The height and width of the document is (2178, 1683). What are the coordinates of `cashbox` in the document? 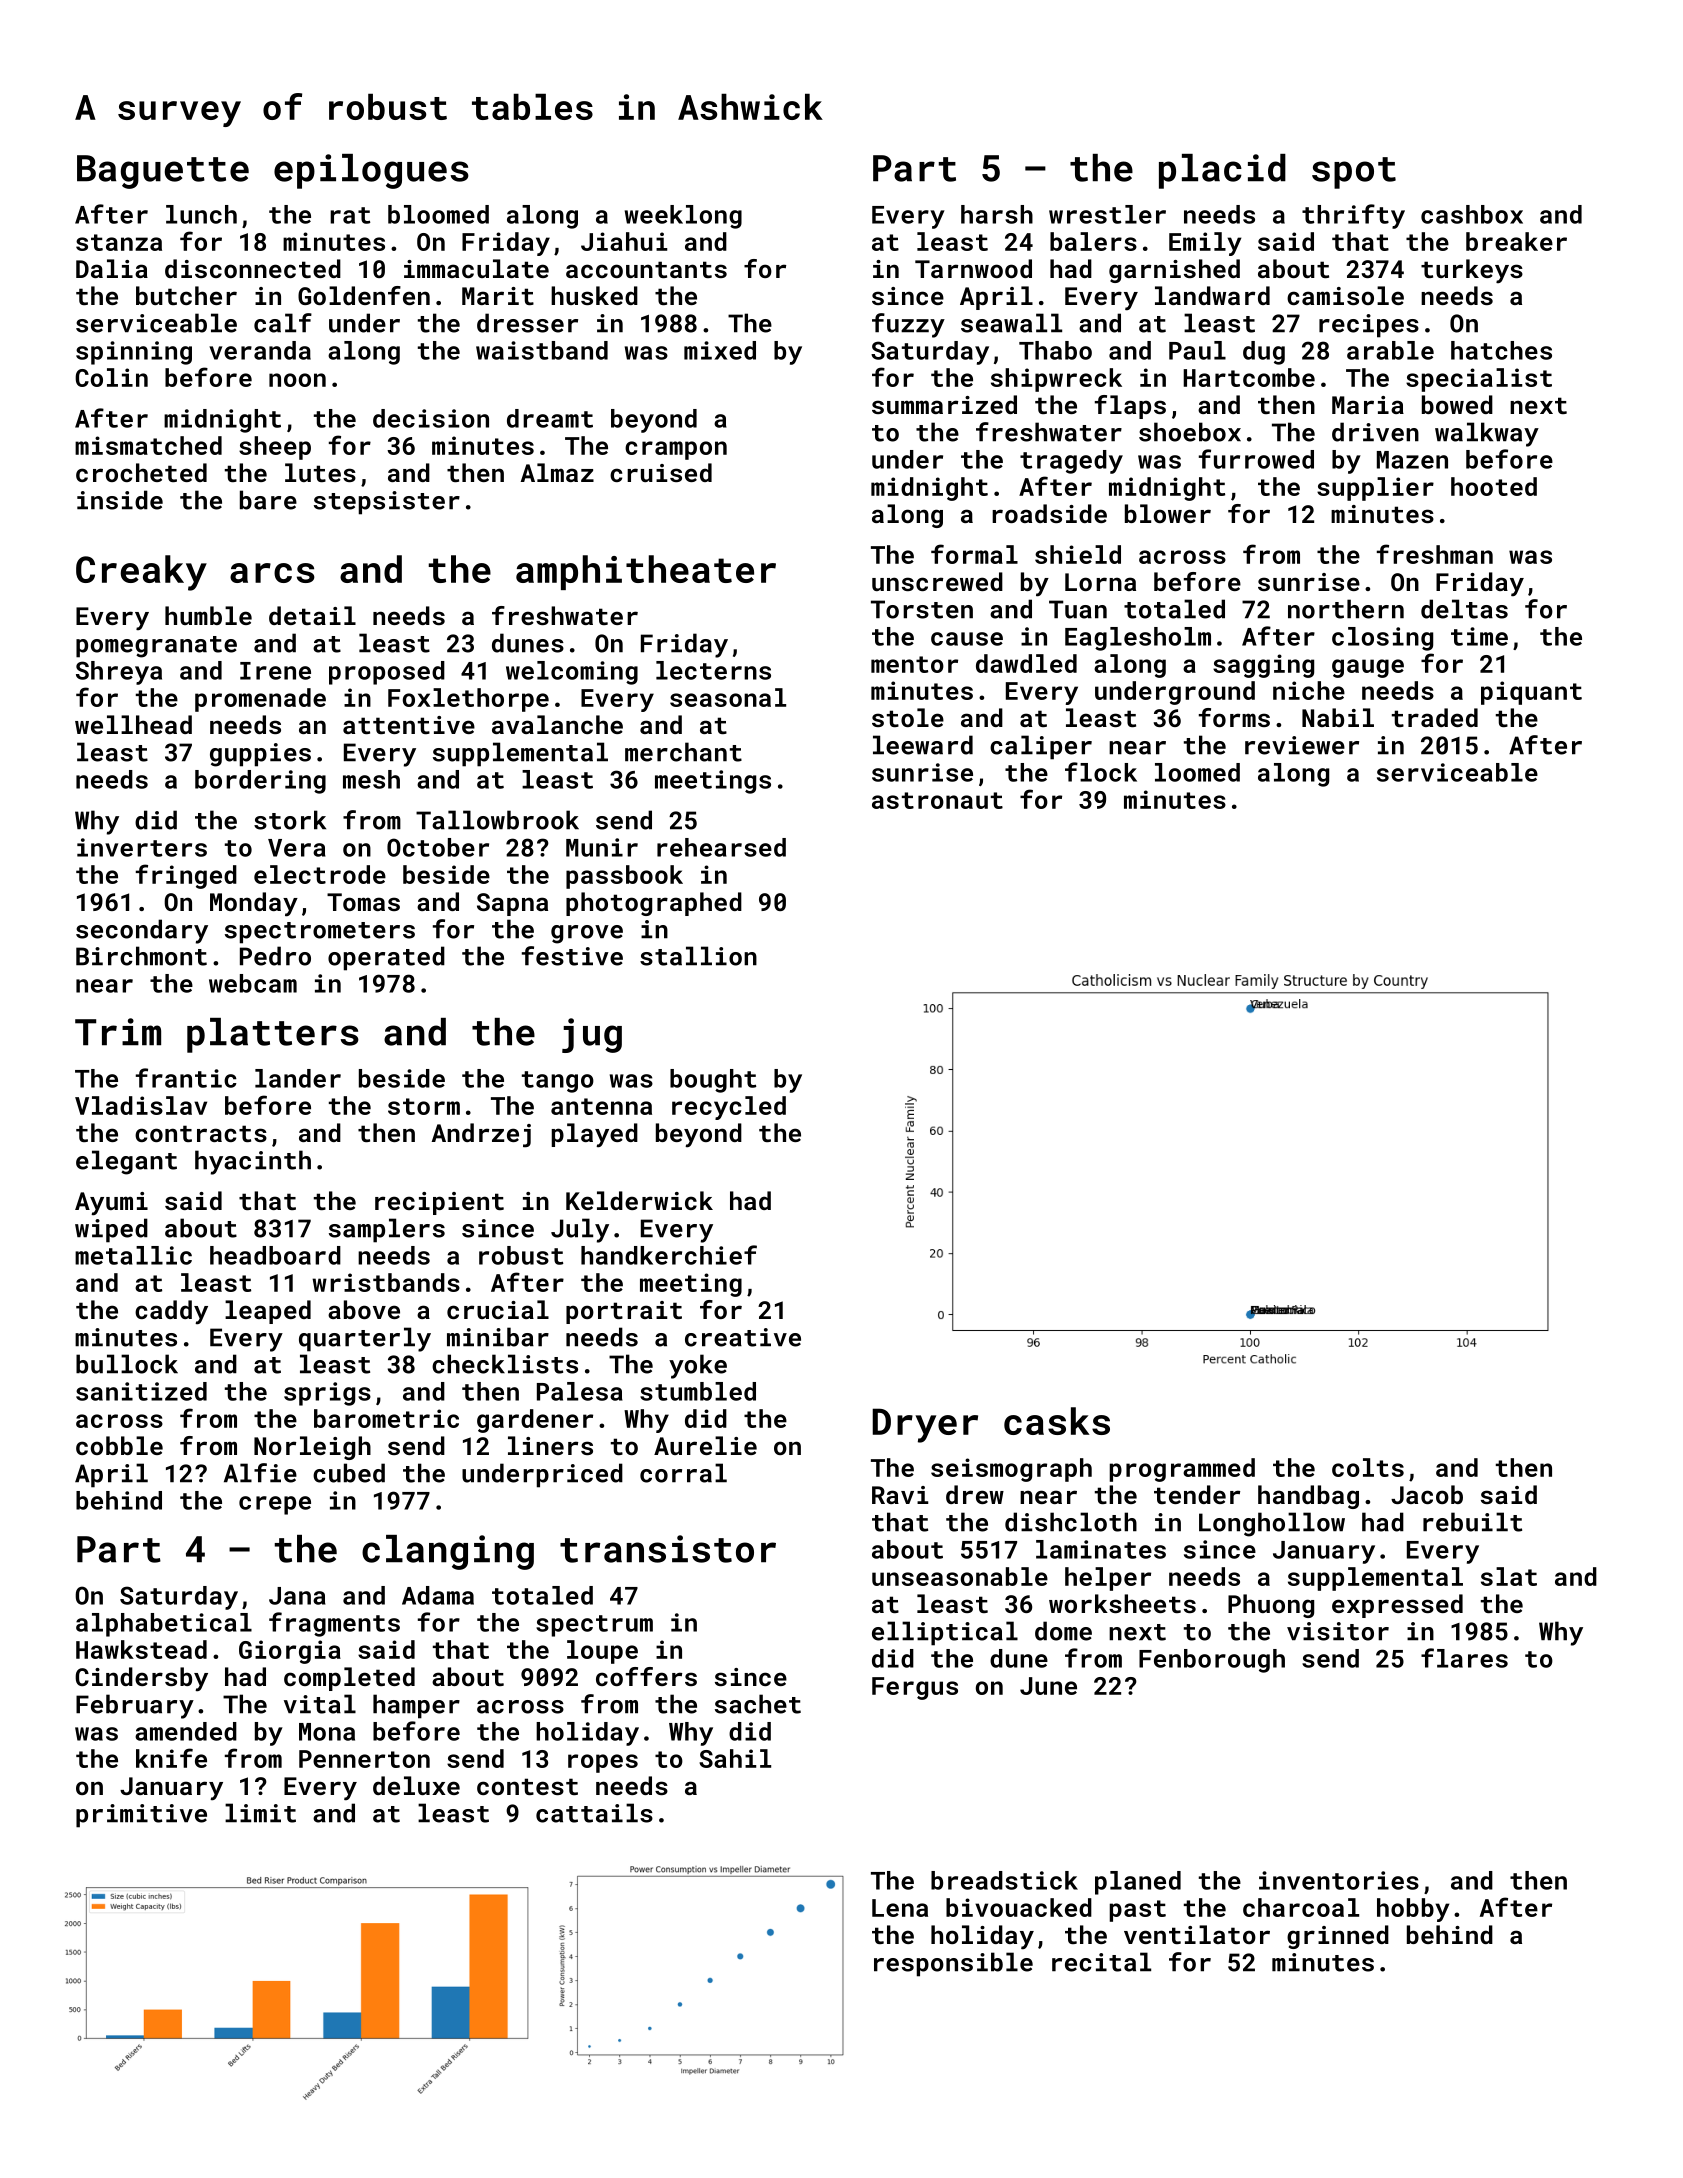 It's located at (1472, 214).
